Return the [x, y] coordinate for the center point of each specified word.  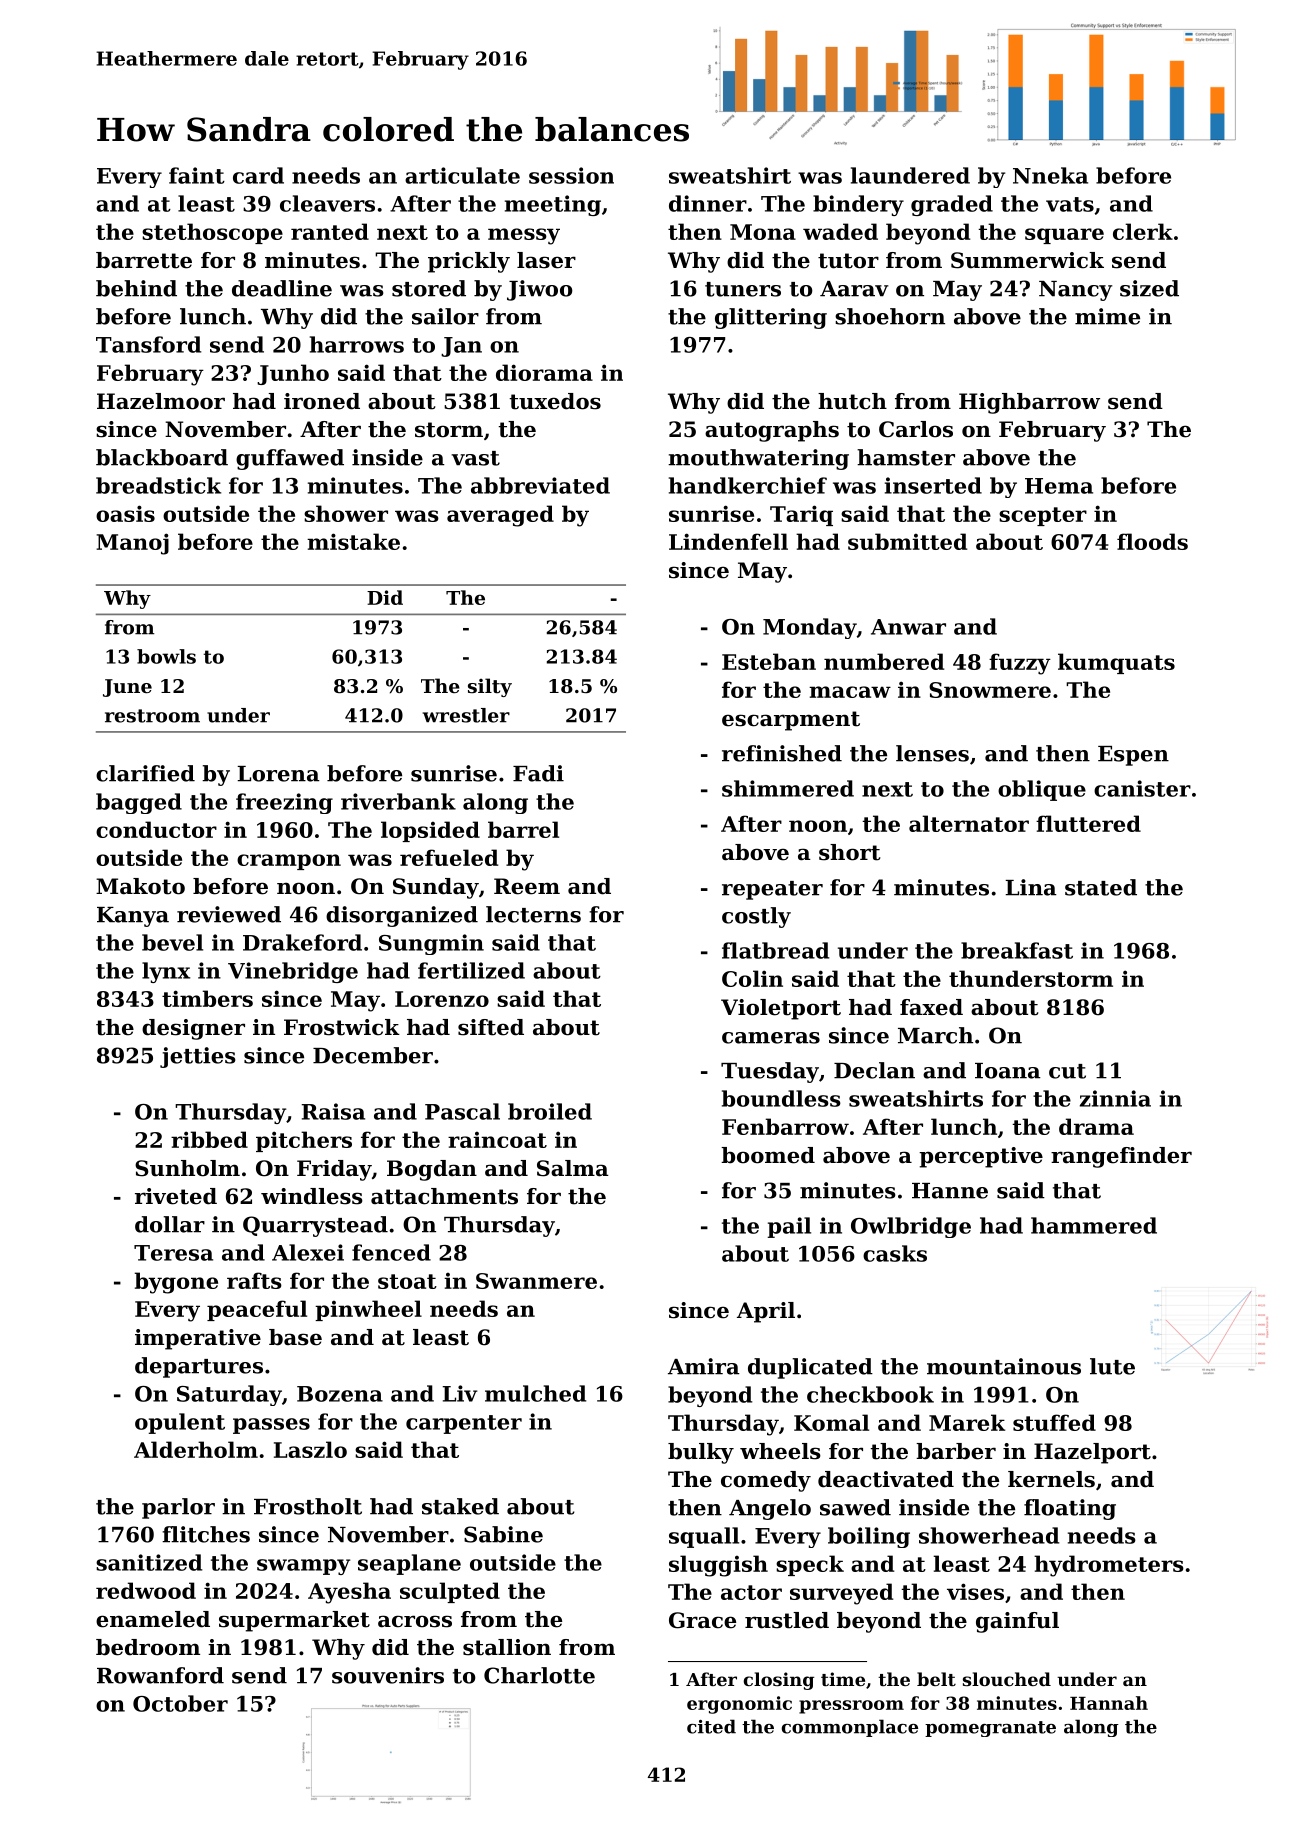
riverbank [398, 801]
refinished [782, 753]
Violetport [781, 1009]
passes [271, 1426]
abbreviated [540, 485]
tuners [743, 289]
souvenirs [388, 1675]
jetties [198, 1057]
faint [197, 175]
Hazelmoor [161, 401]
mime [1107, 316]
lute [1112, 1366]
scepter [1043, 516]
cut [1067, 1071]
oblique [1042, 790]
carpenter [464, 1424]
